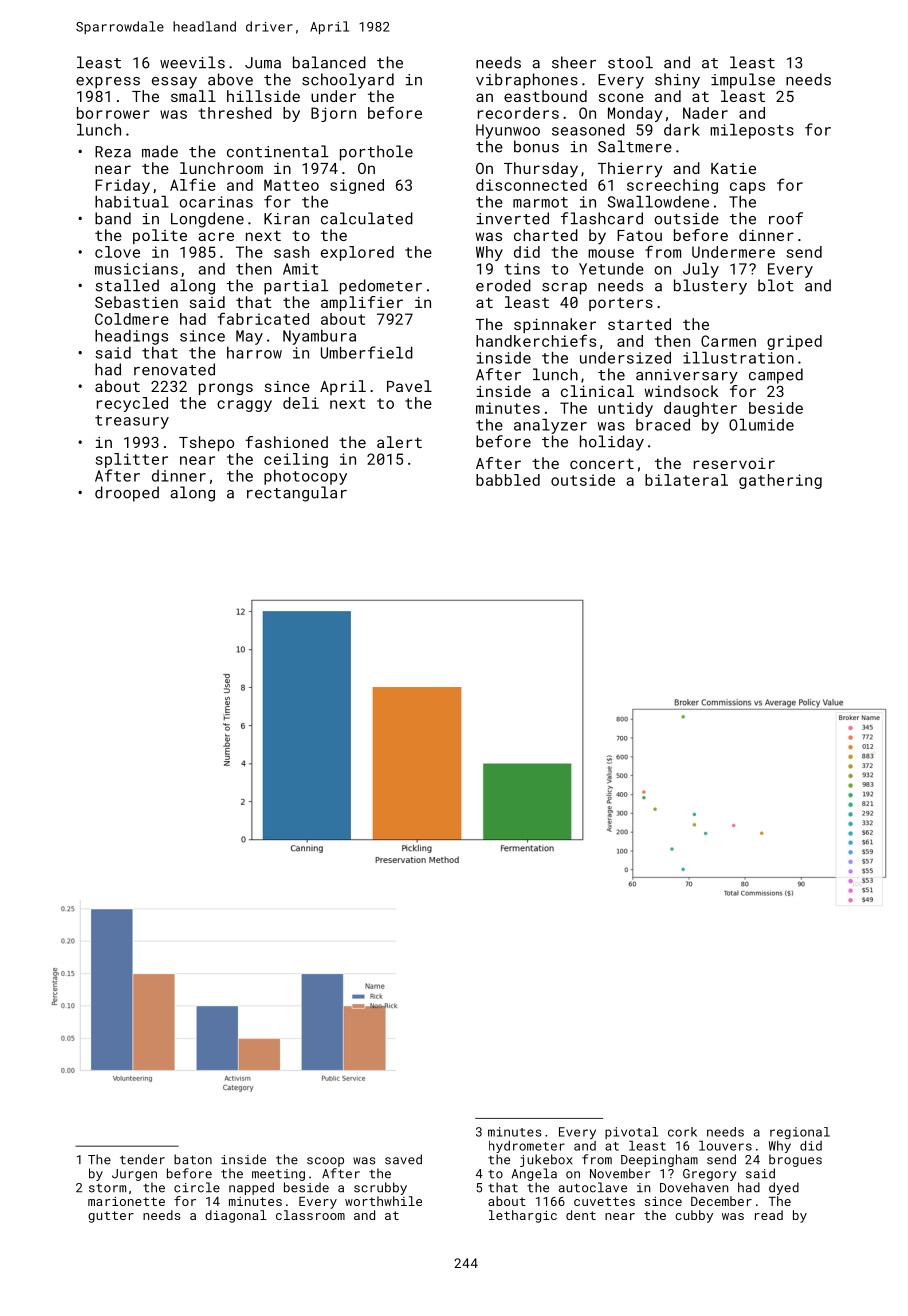  What do you see at coordinates (630, 62) in the screenshot?
I see `stool` at bounding box center [630, 62].
